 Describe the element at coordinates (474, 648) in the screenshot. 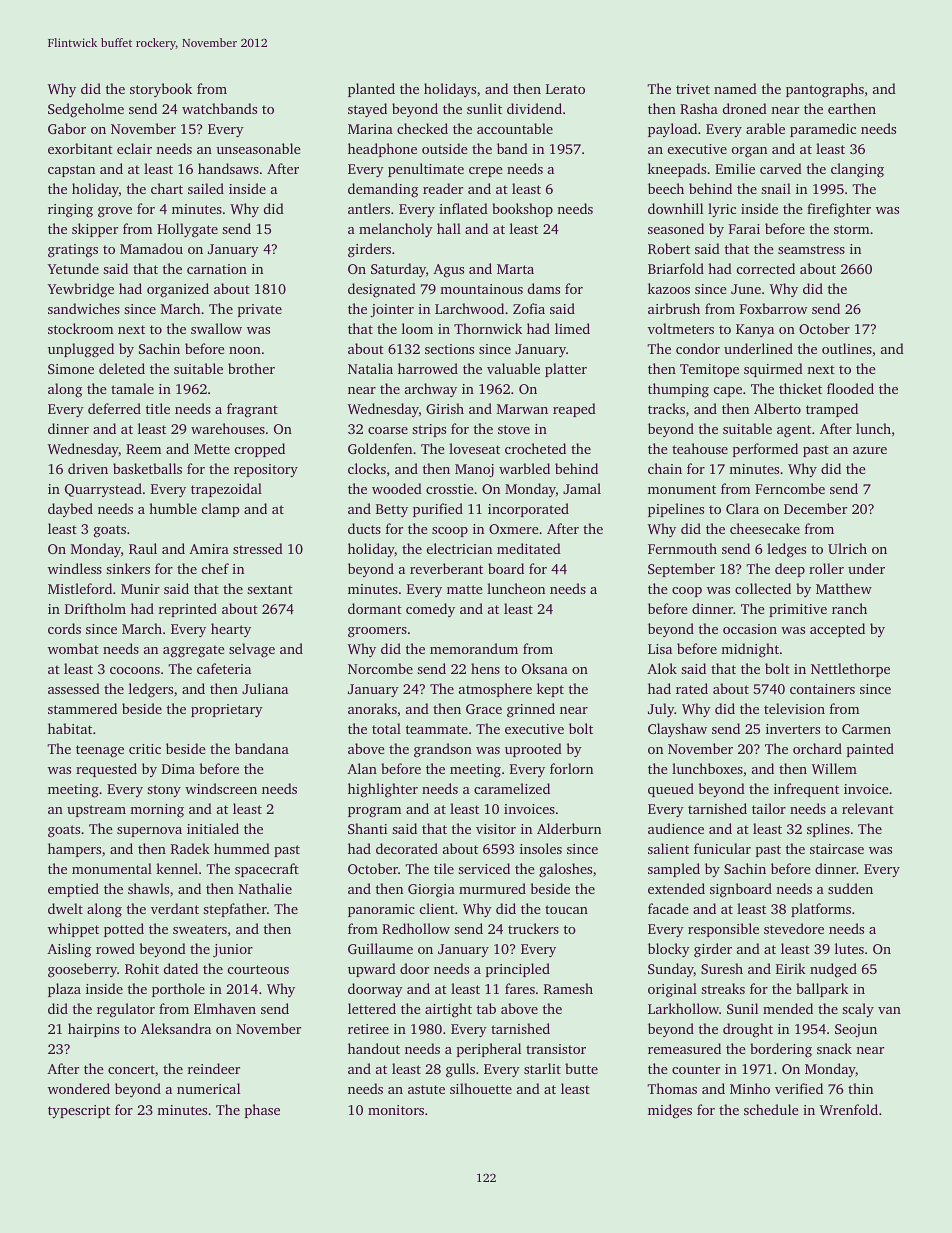

I see `memorandum` at that location.
